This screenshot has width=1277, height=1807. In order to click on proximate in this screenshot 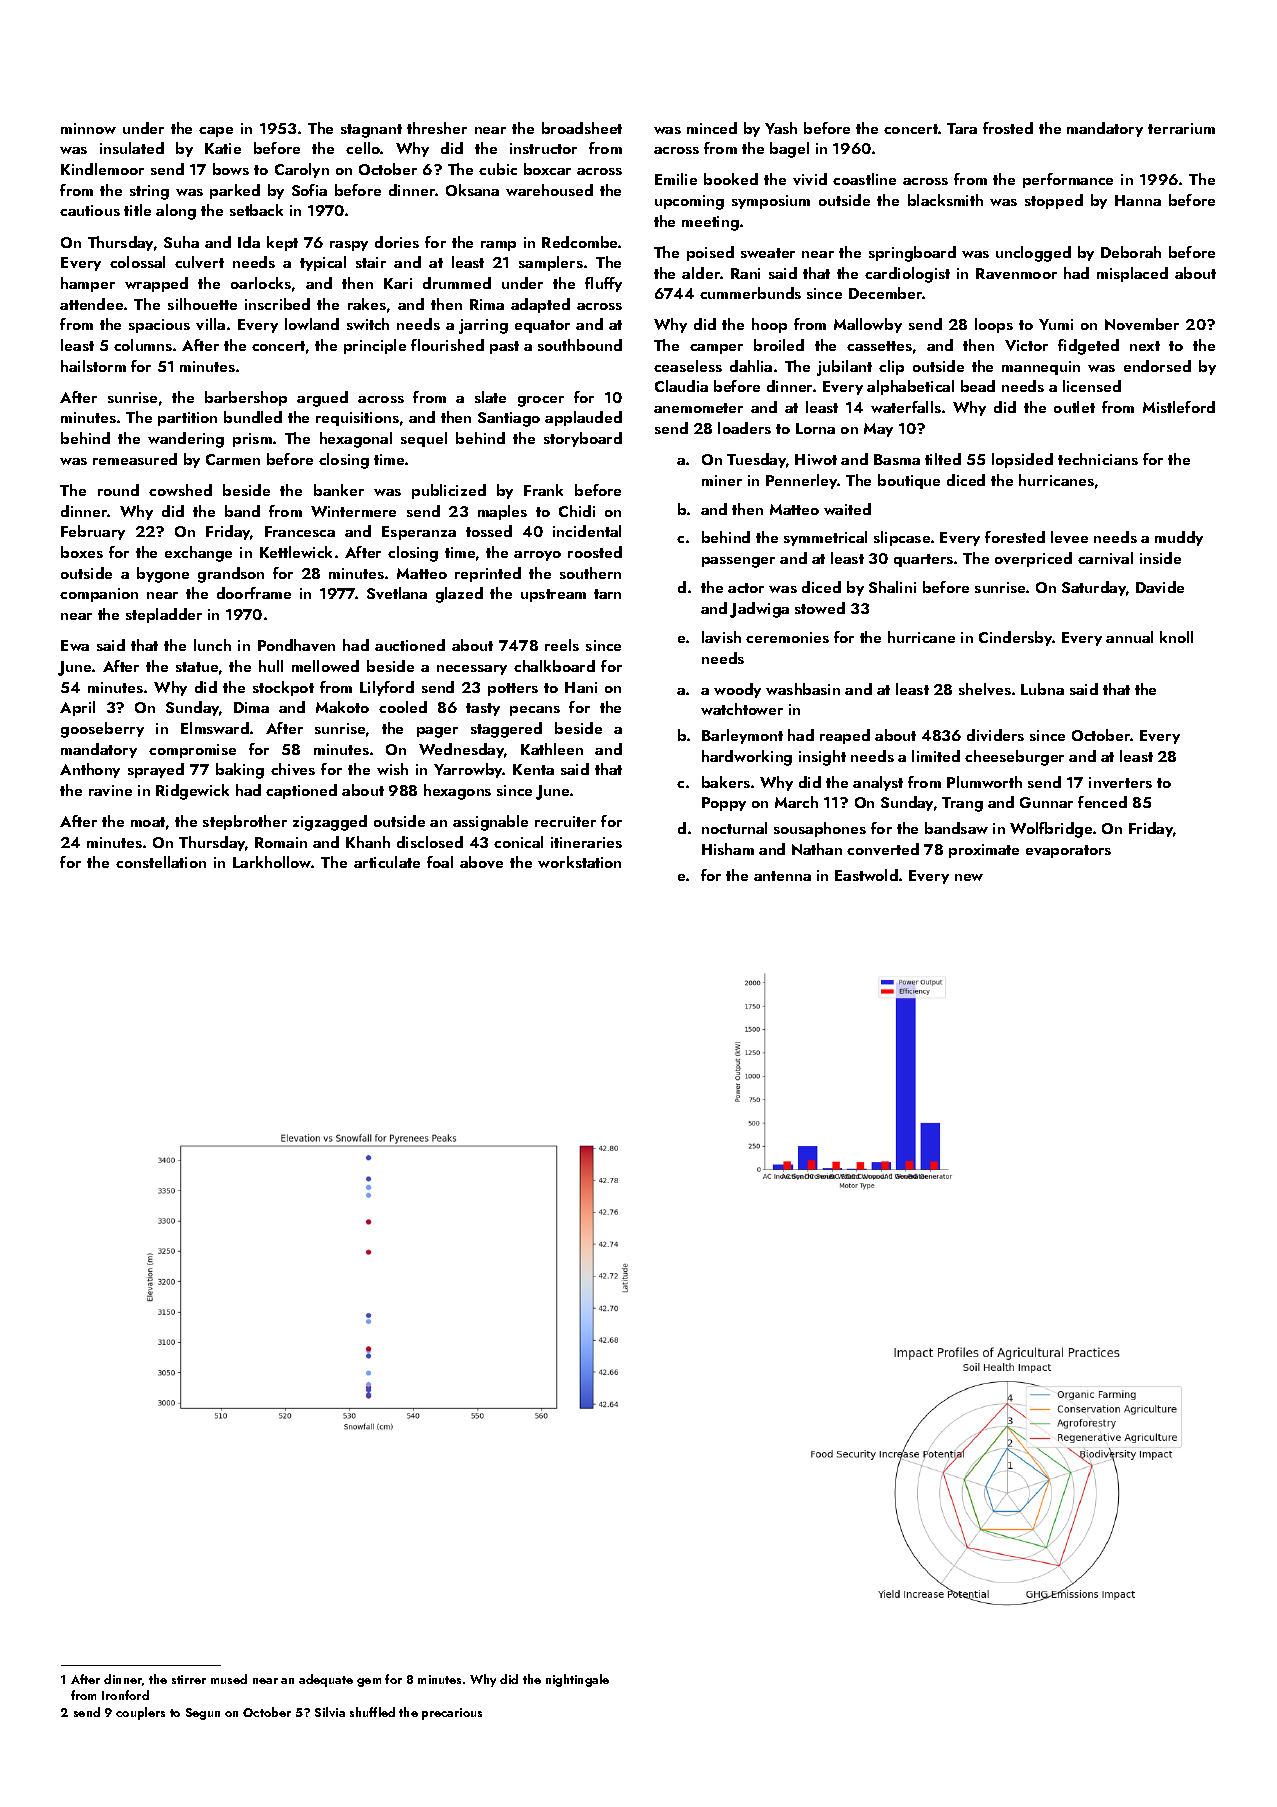, I will do `click(984, 851)`.
